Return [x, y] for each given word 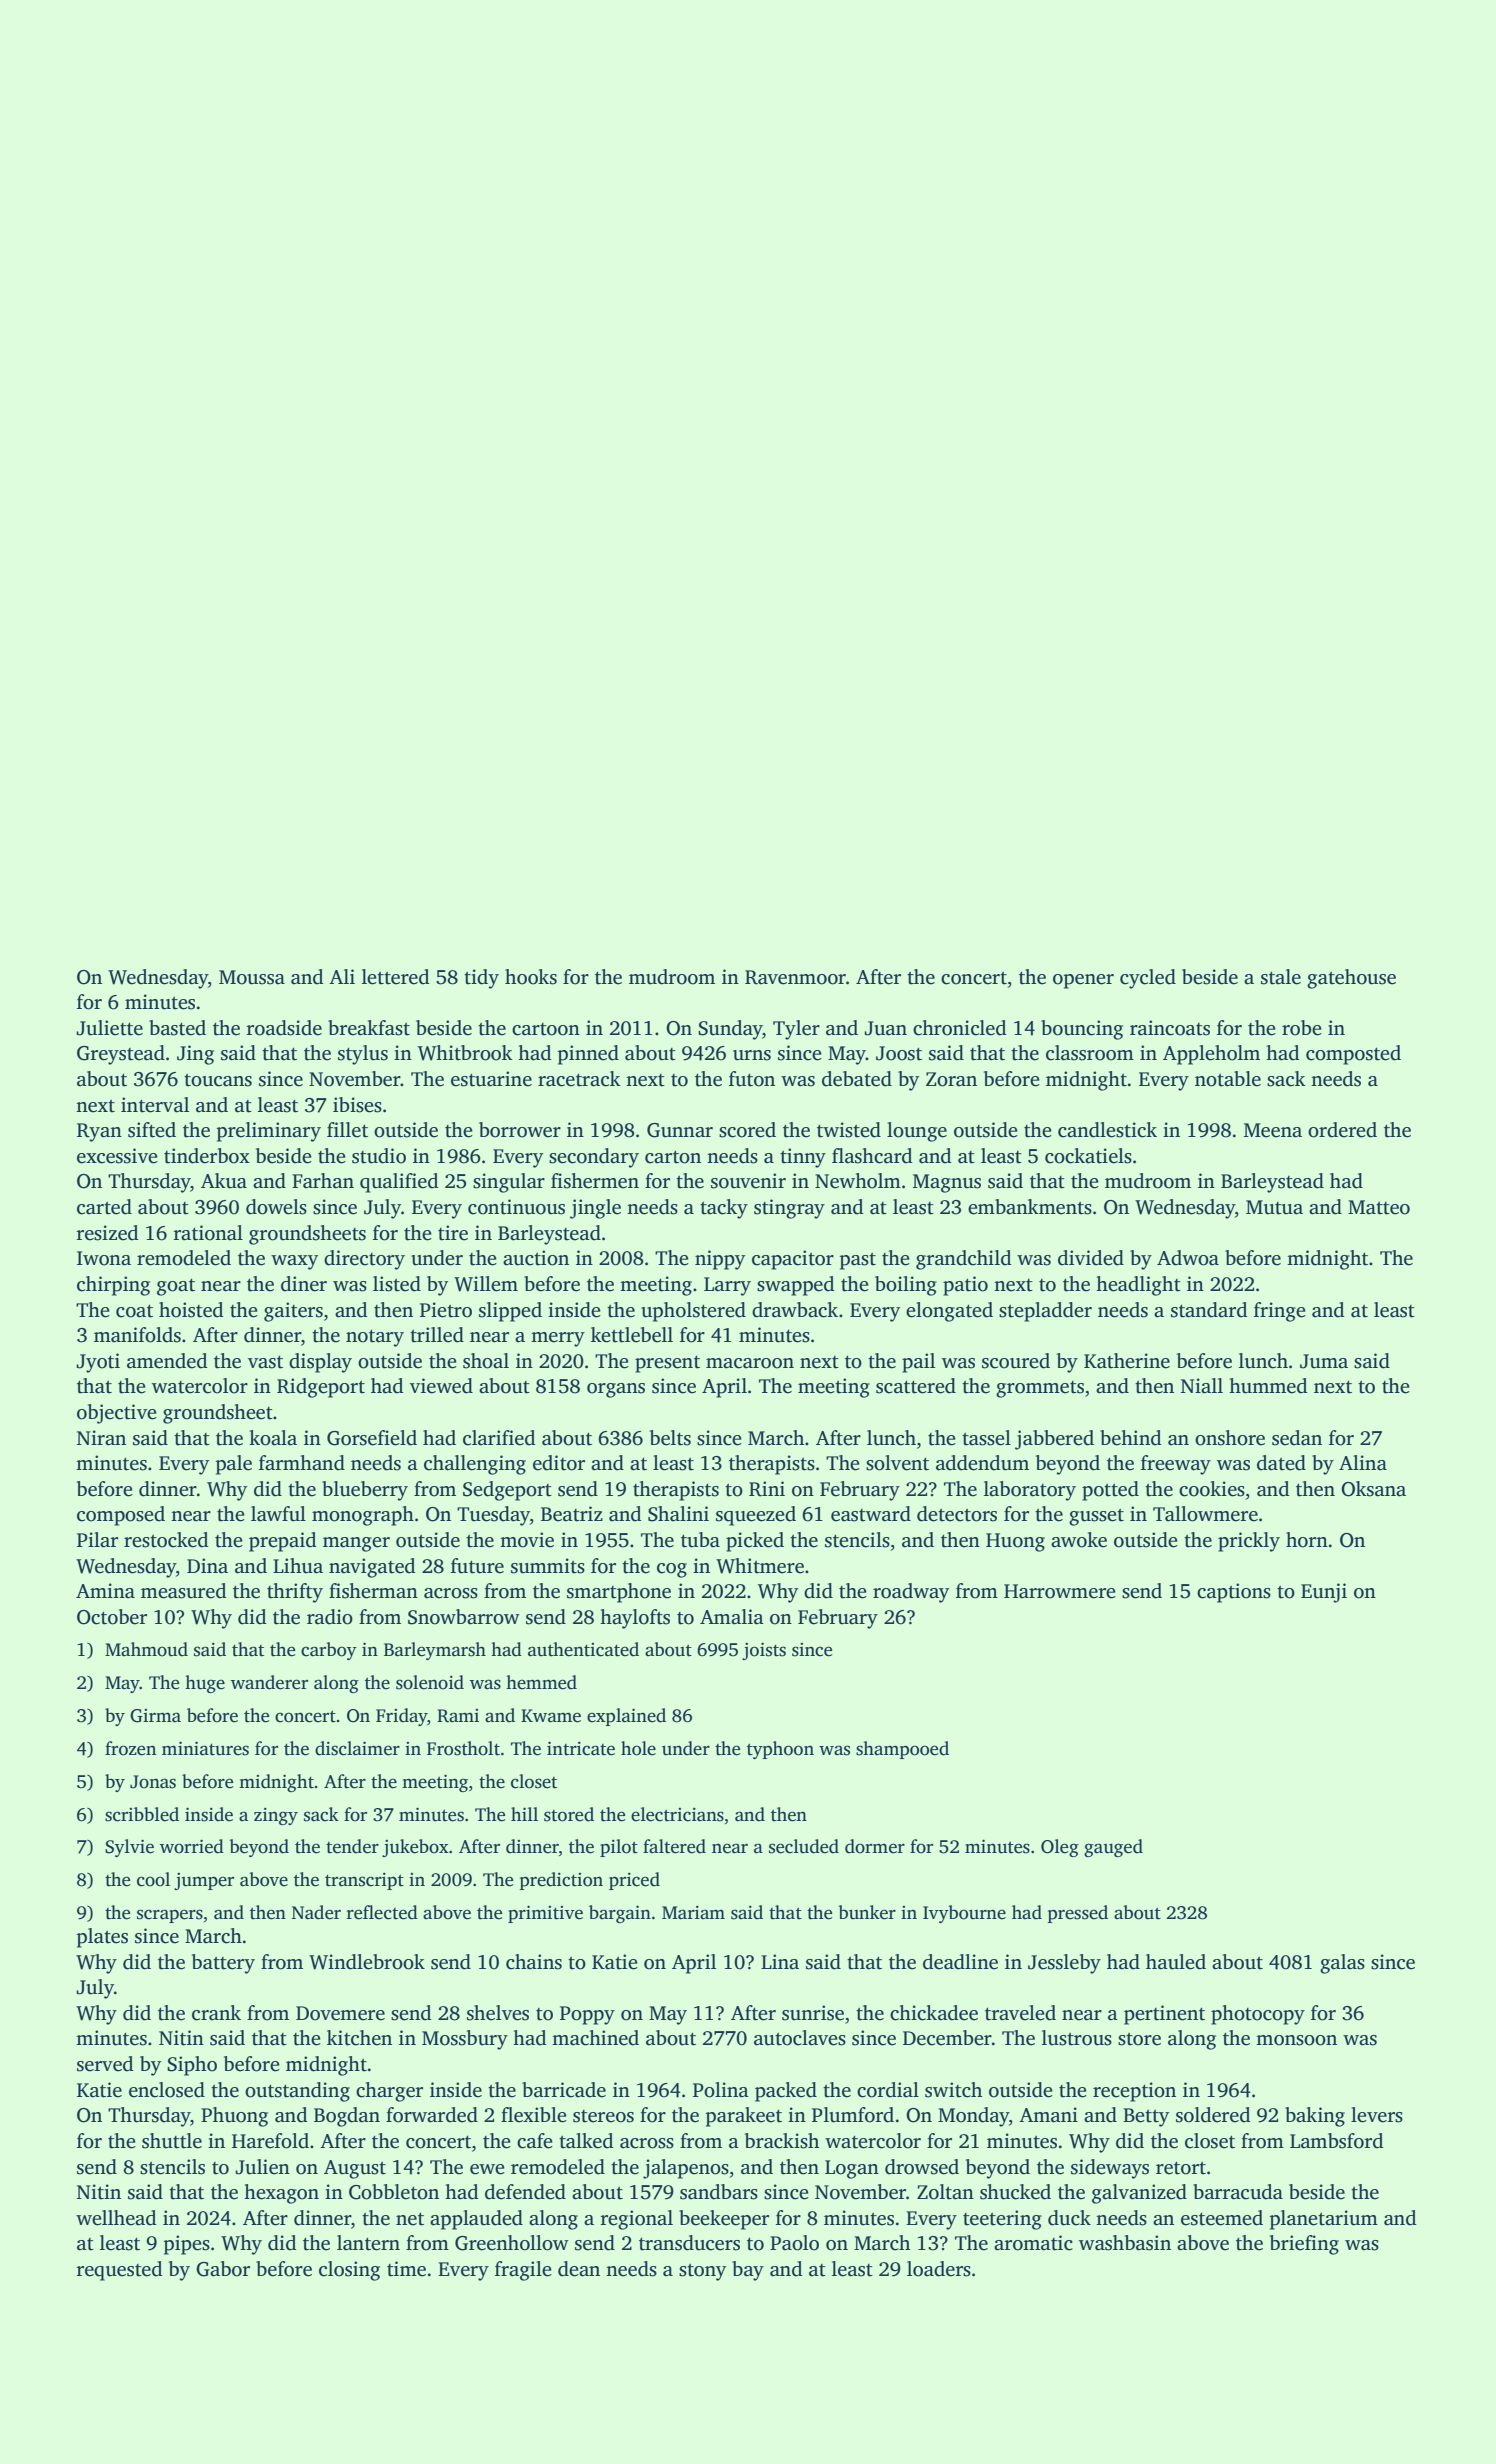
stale [1281, 977]
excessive [117, 1156]
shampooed [902, 1750]
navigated [372, 1568]
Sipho [192, 2066]
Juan [885, 1028]
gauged [1113, 1848]
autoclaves [800, 2038]
